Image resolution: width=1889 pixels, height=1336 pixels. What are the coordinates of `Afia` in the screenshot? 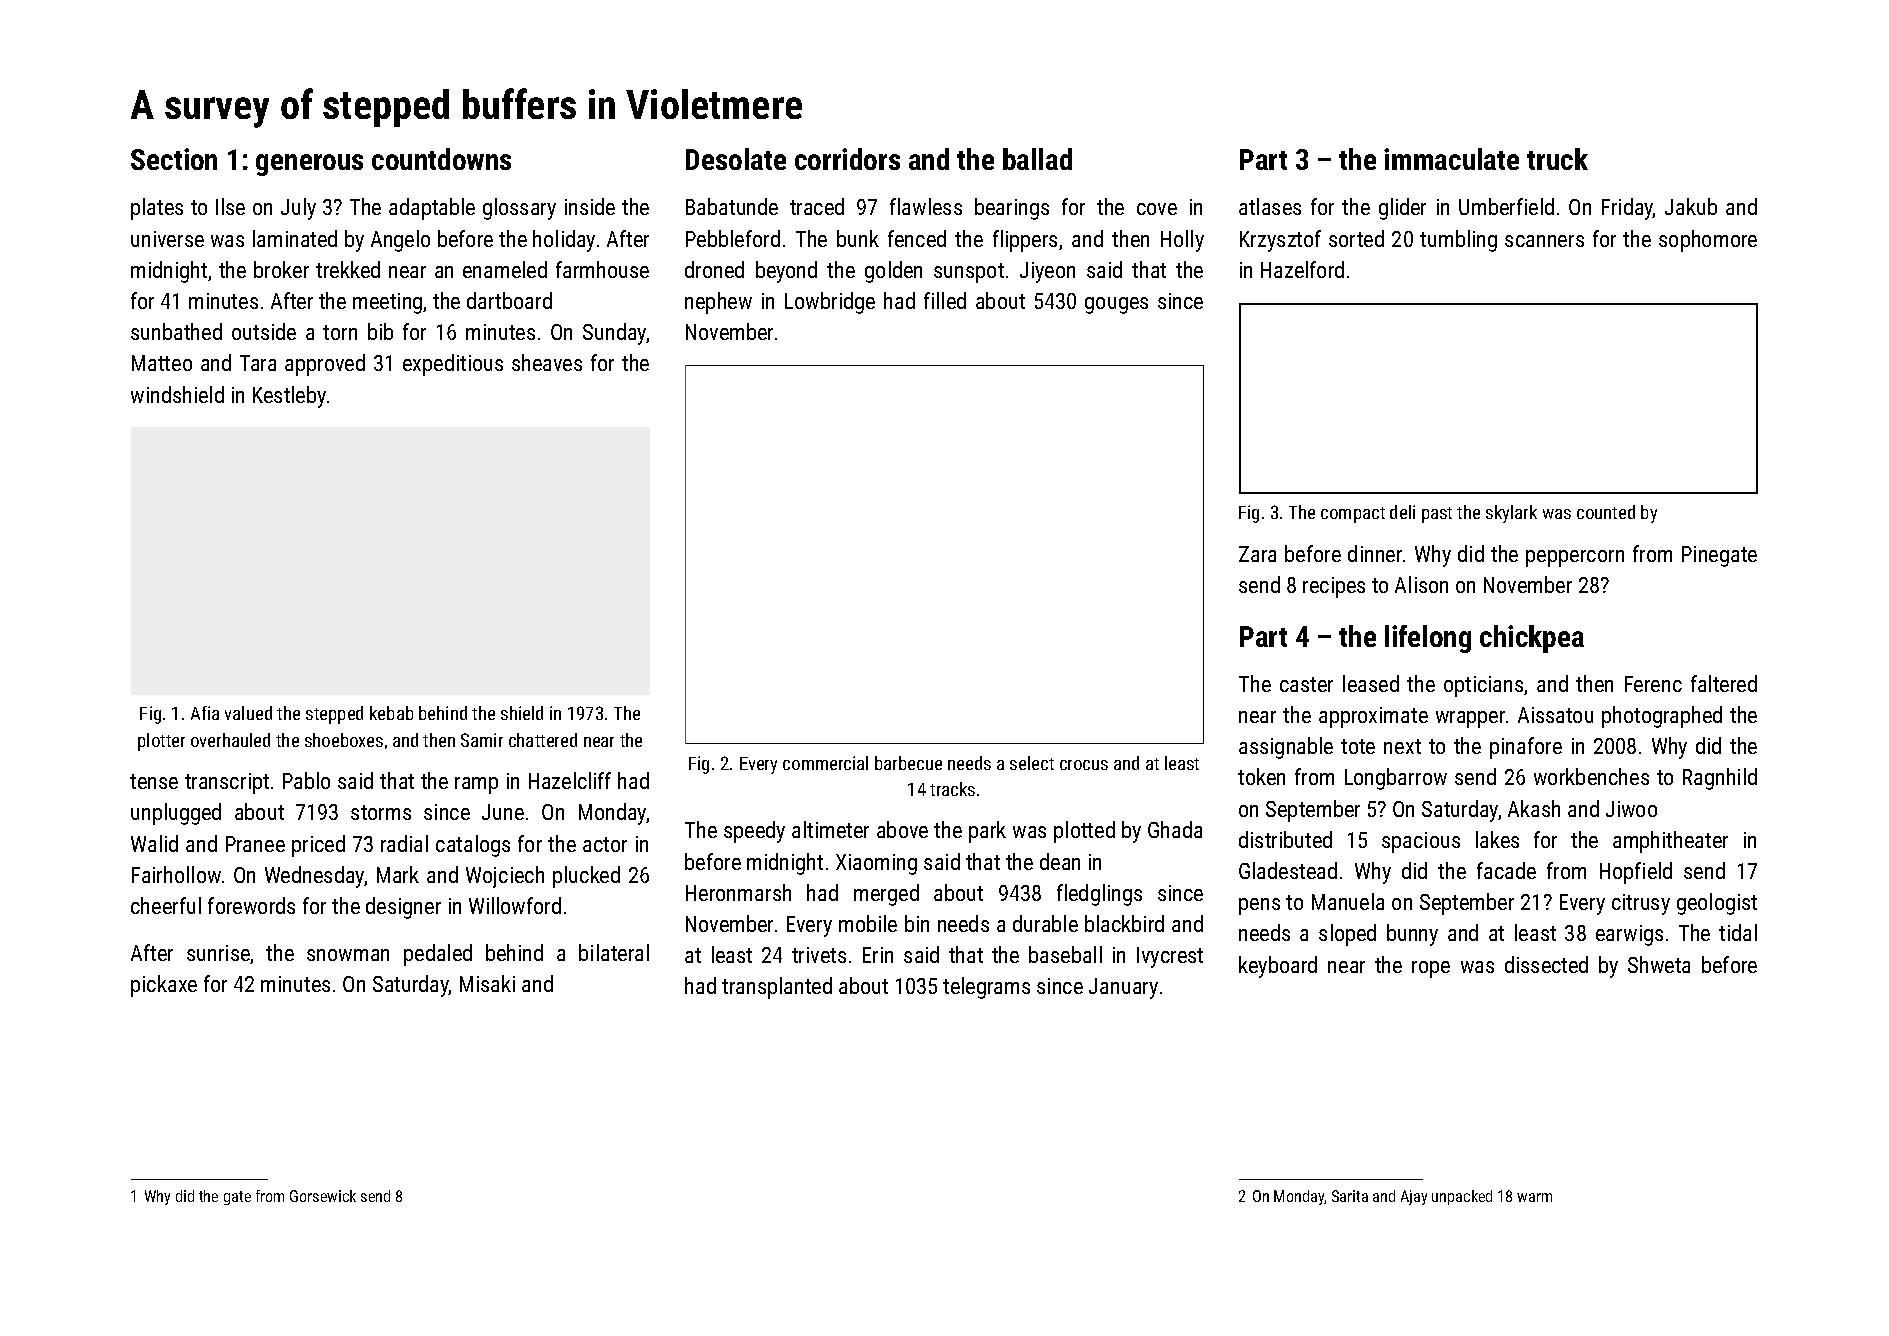 It's located at (205, 713).
